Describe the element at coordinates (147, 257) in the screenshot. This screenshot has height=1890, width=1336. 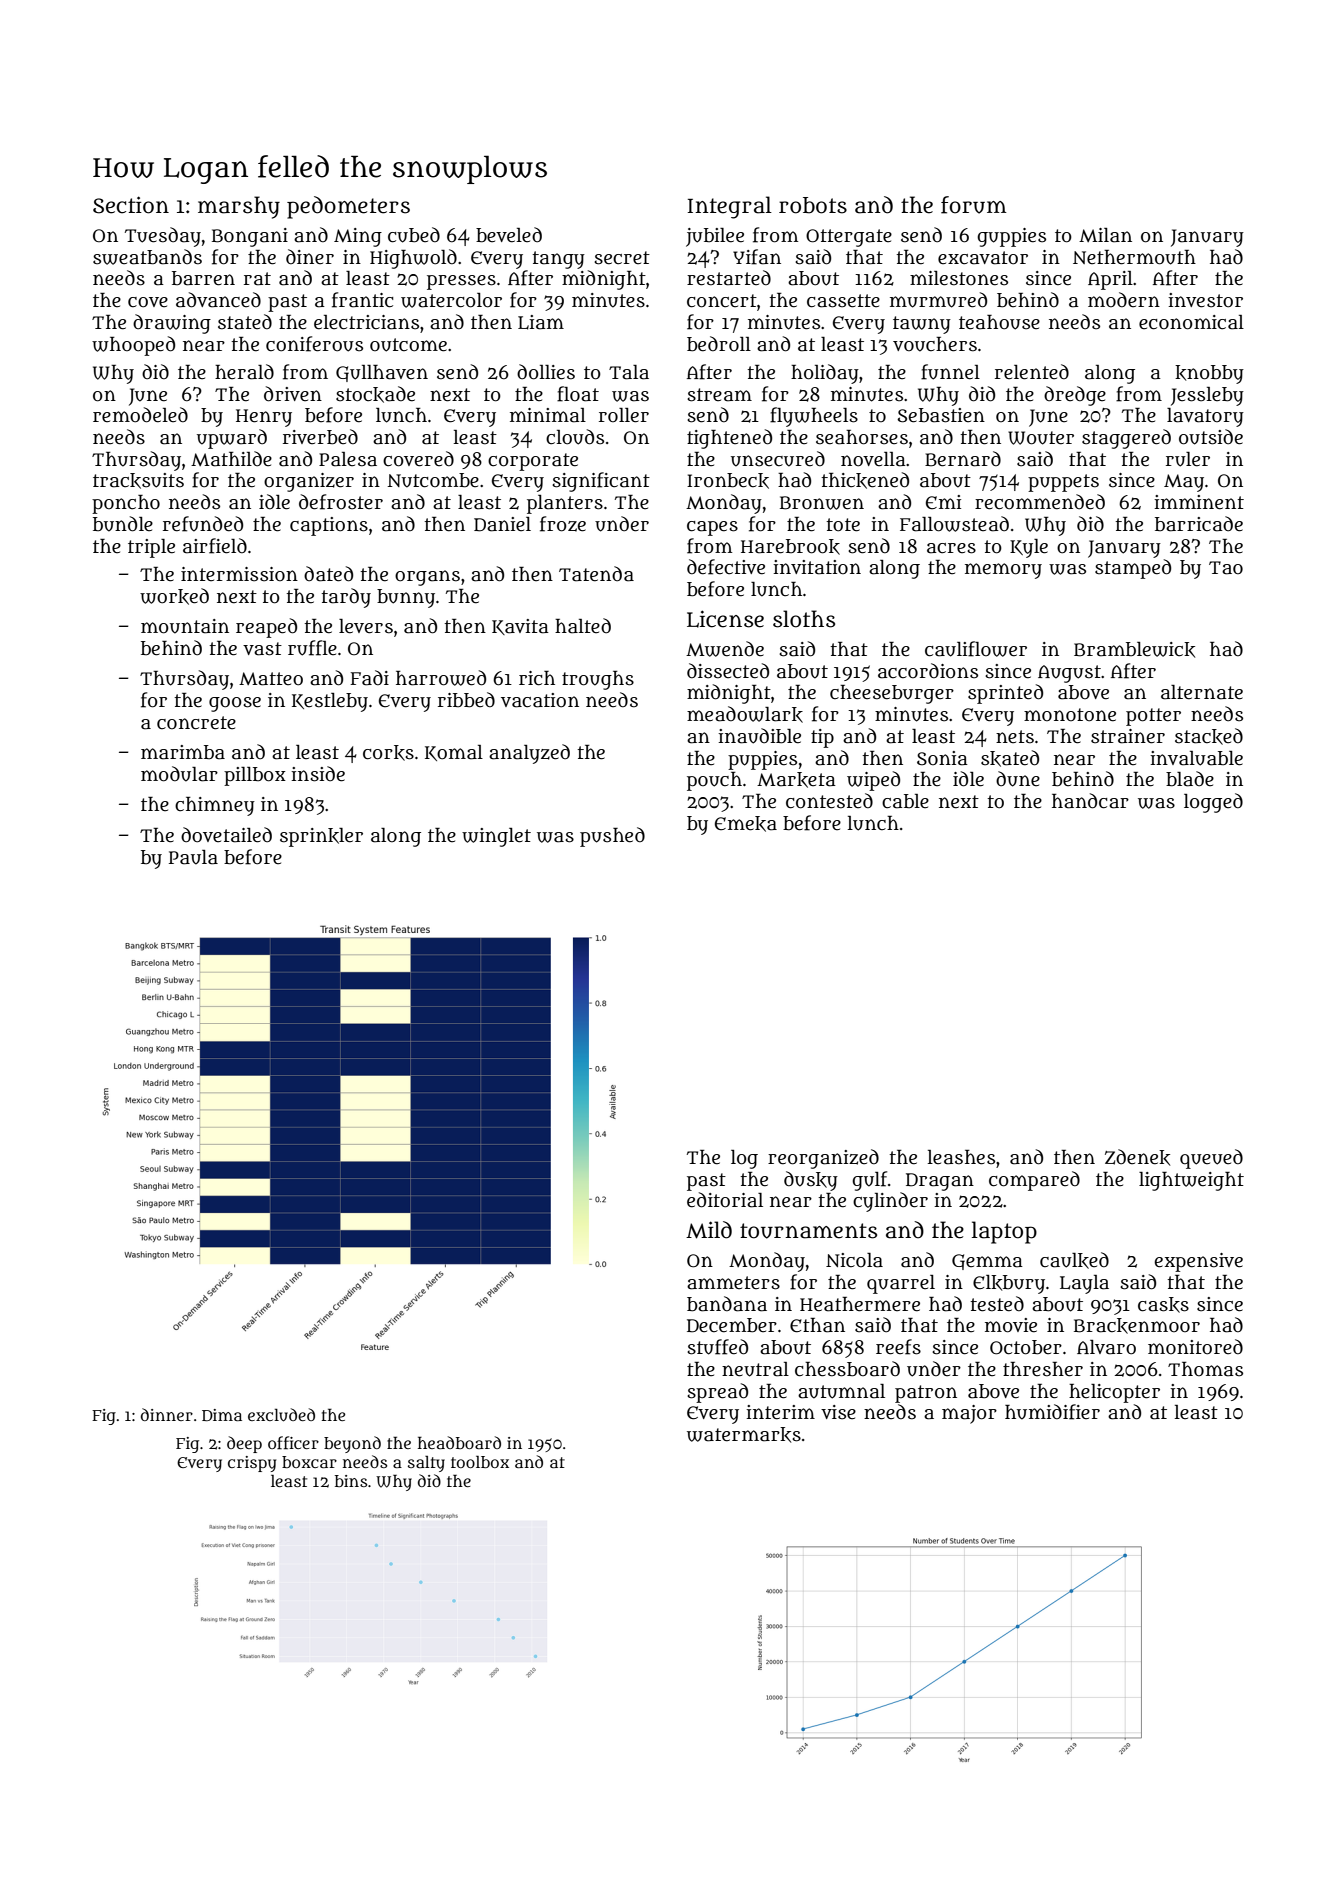
I see `sweatbands` at that location.
